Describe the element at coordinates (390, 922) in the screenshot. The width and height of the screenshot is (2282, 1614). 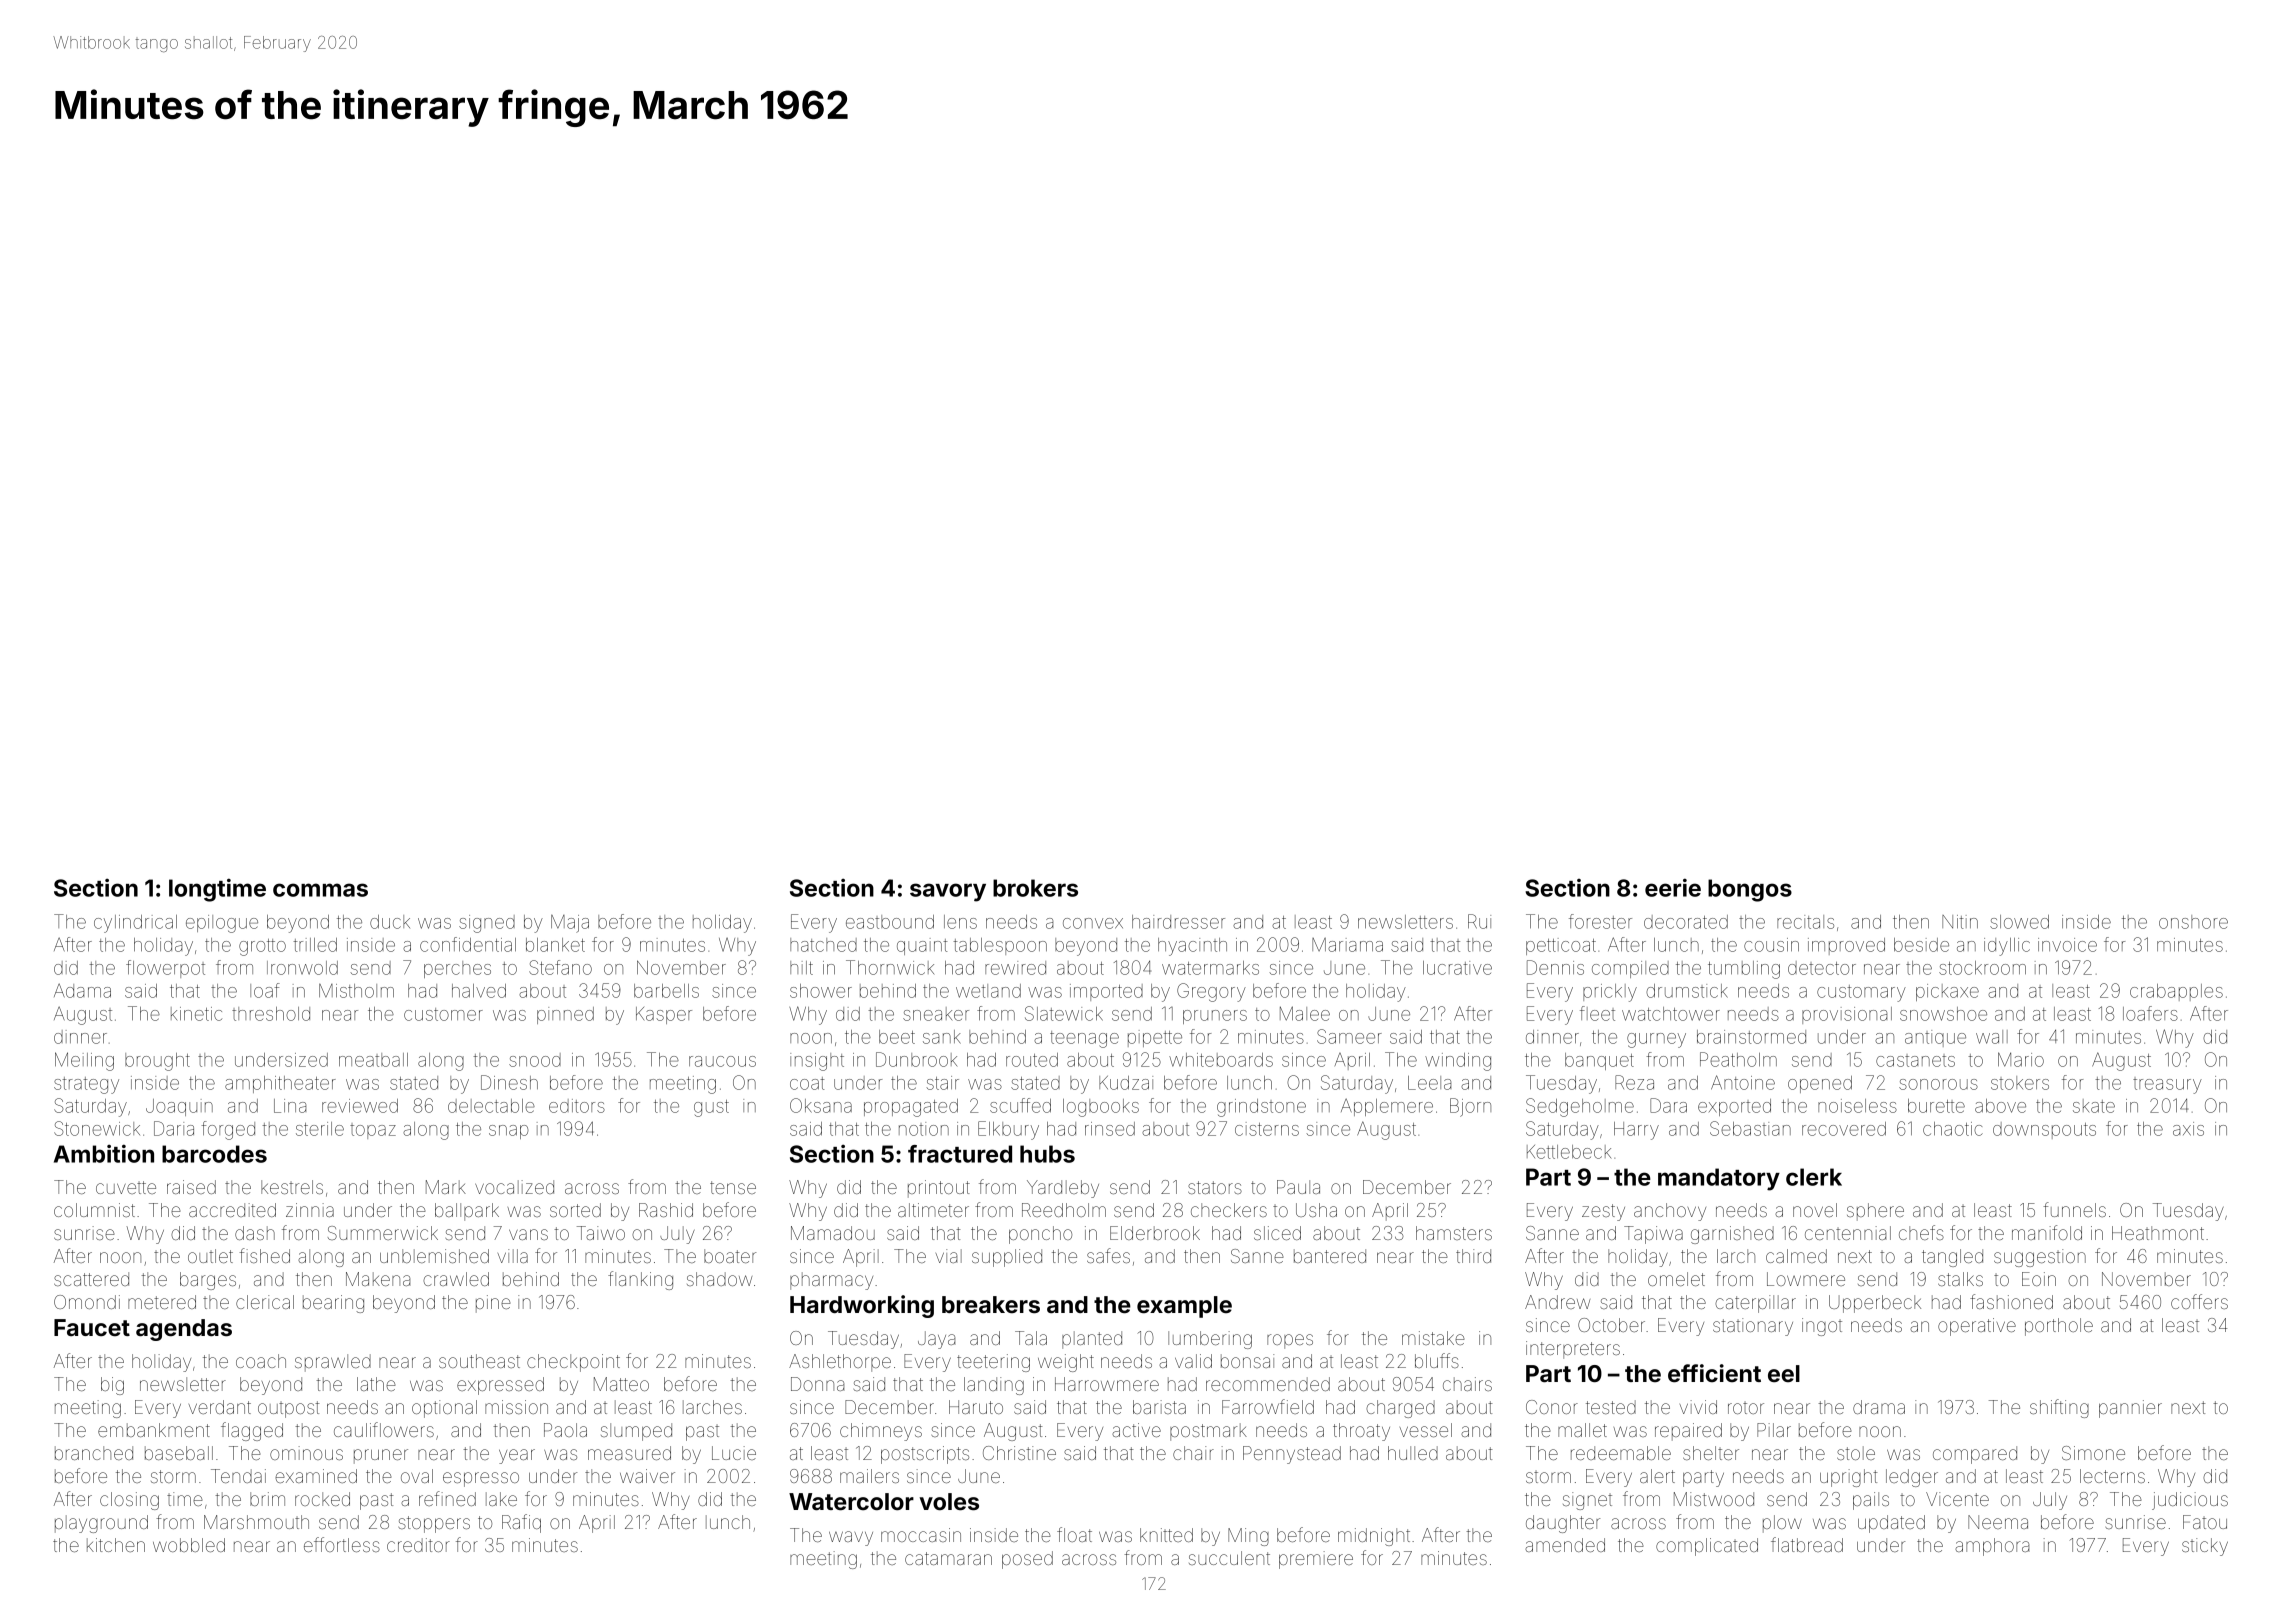
I see `duck` at that location.
